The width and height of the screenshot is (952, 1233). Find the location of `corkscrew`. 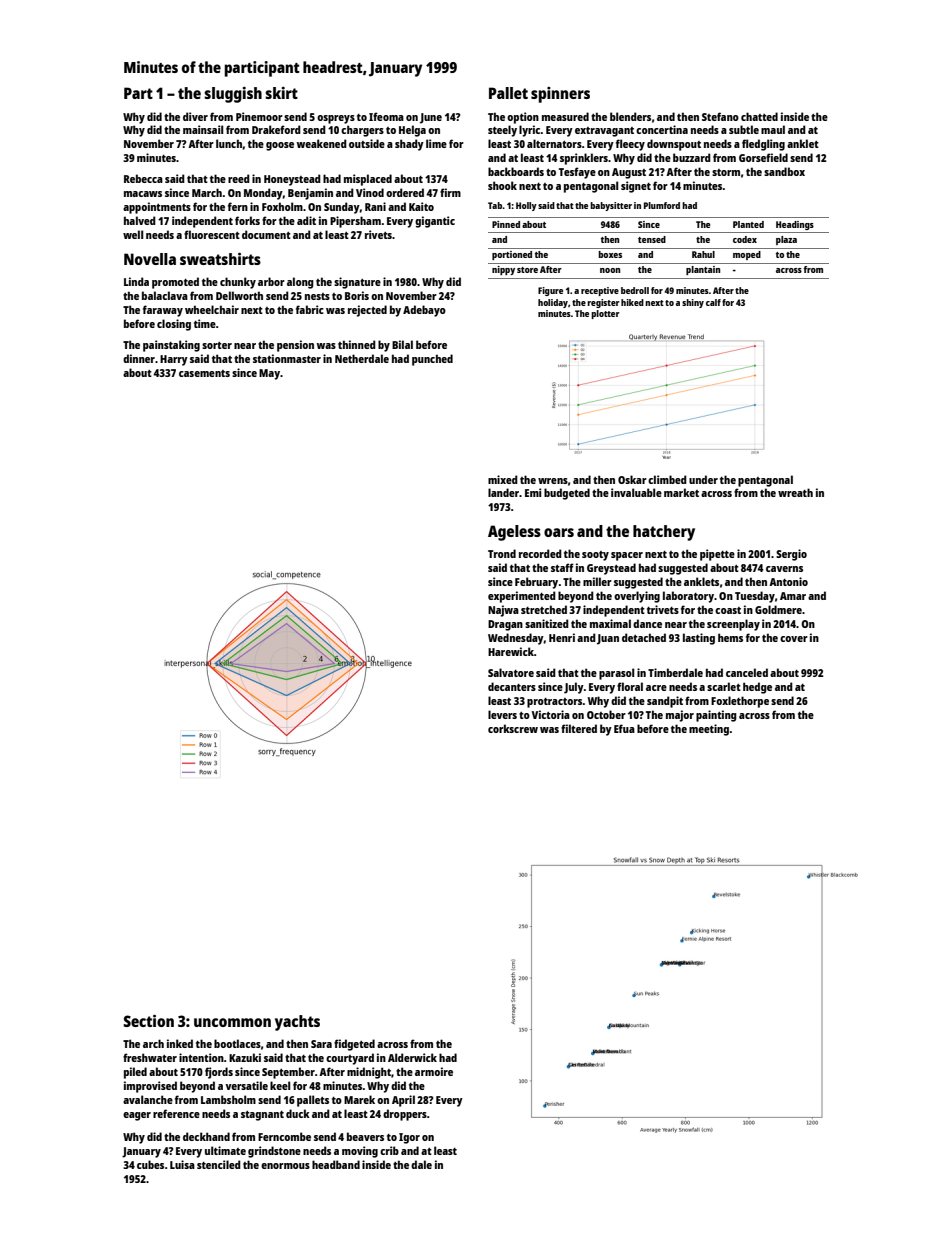

corkscrew is located at coordinates (513, 728).
